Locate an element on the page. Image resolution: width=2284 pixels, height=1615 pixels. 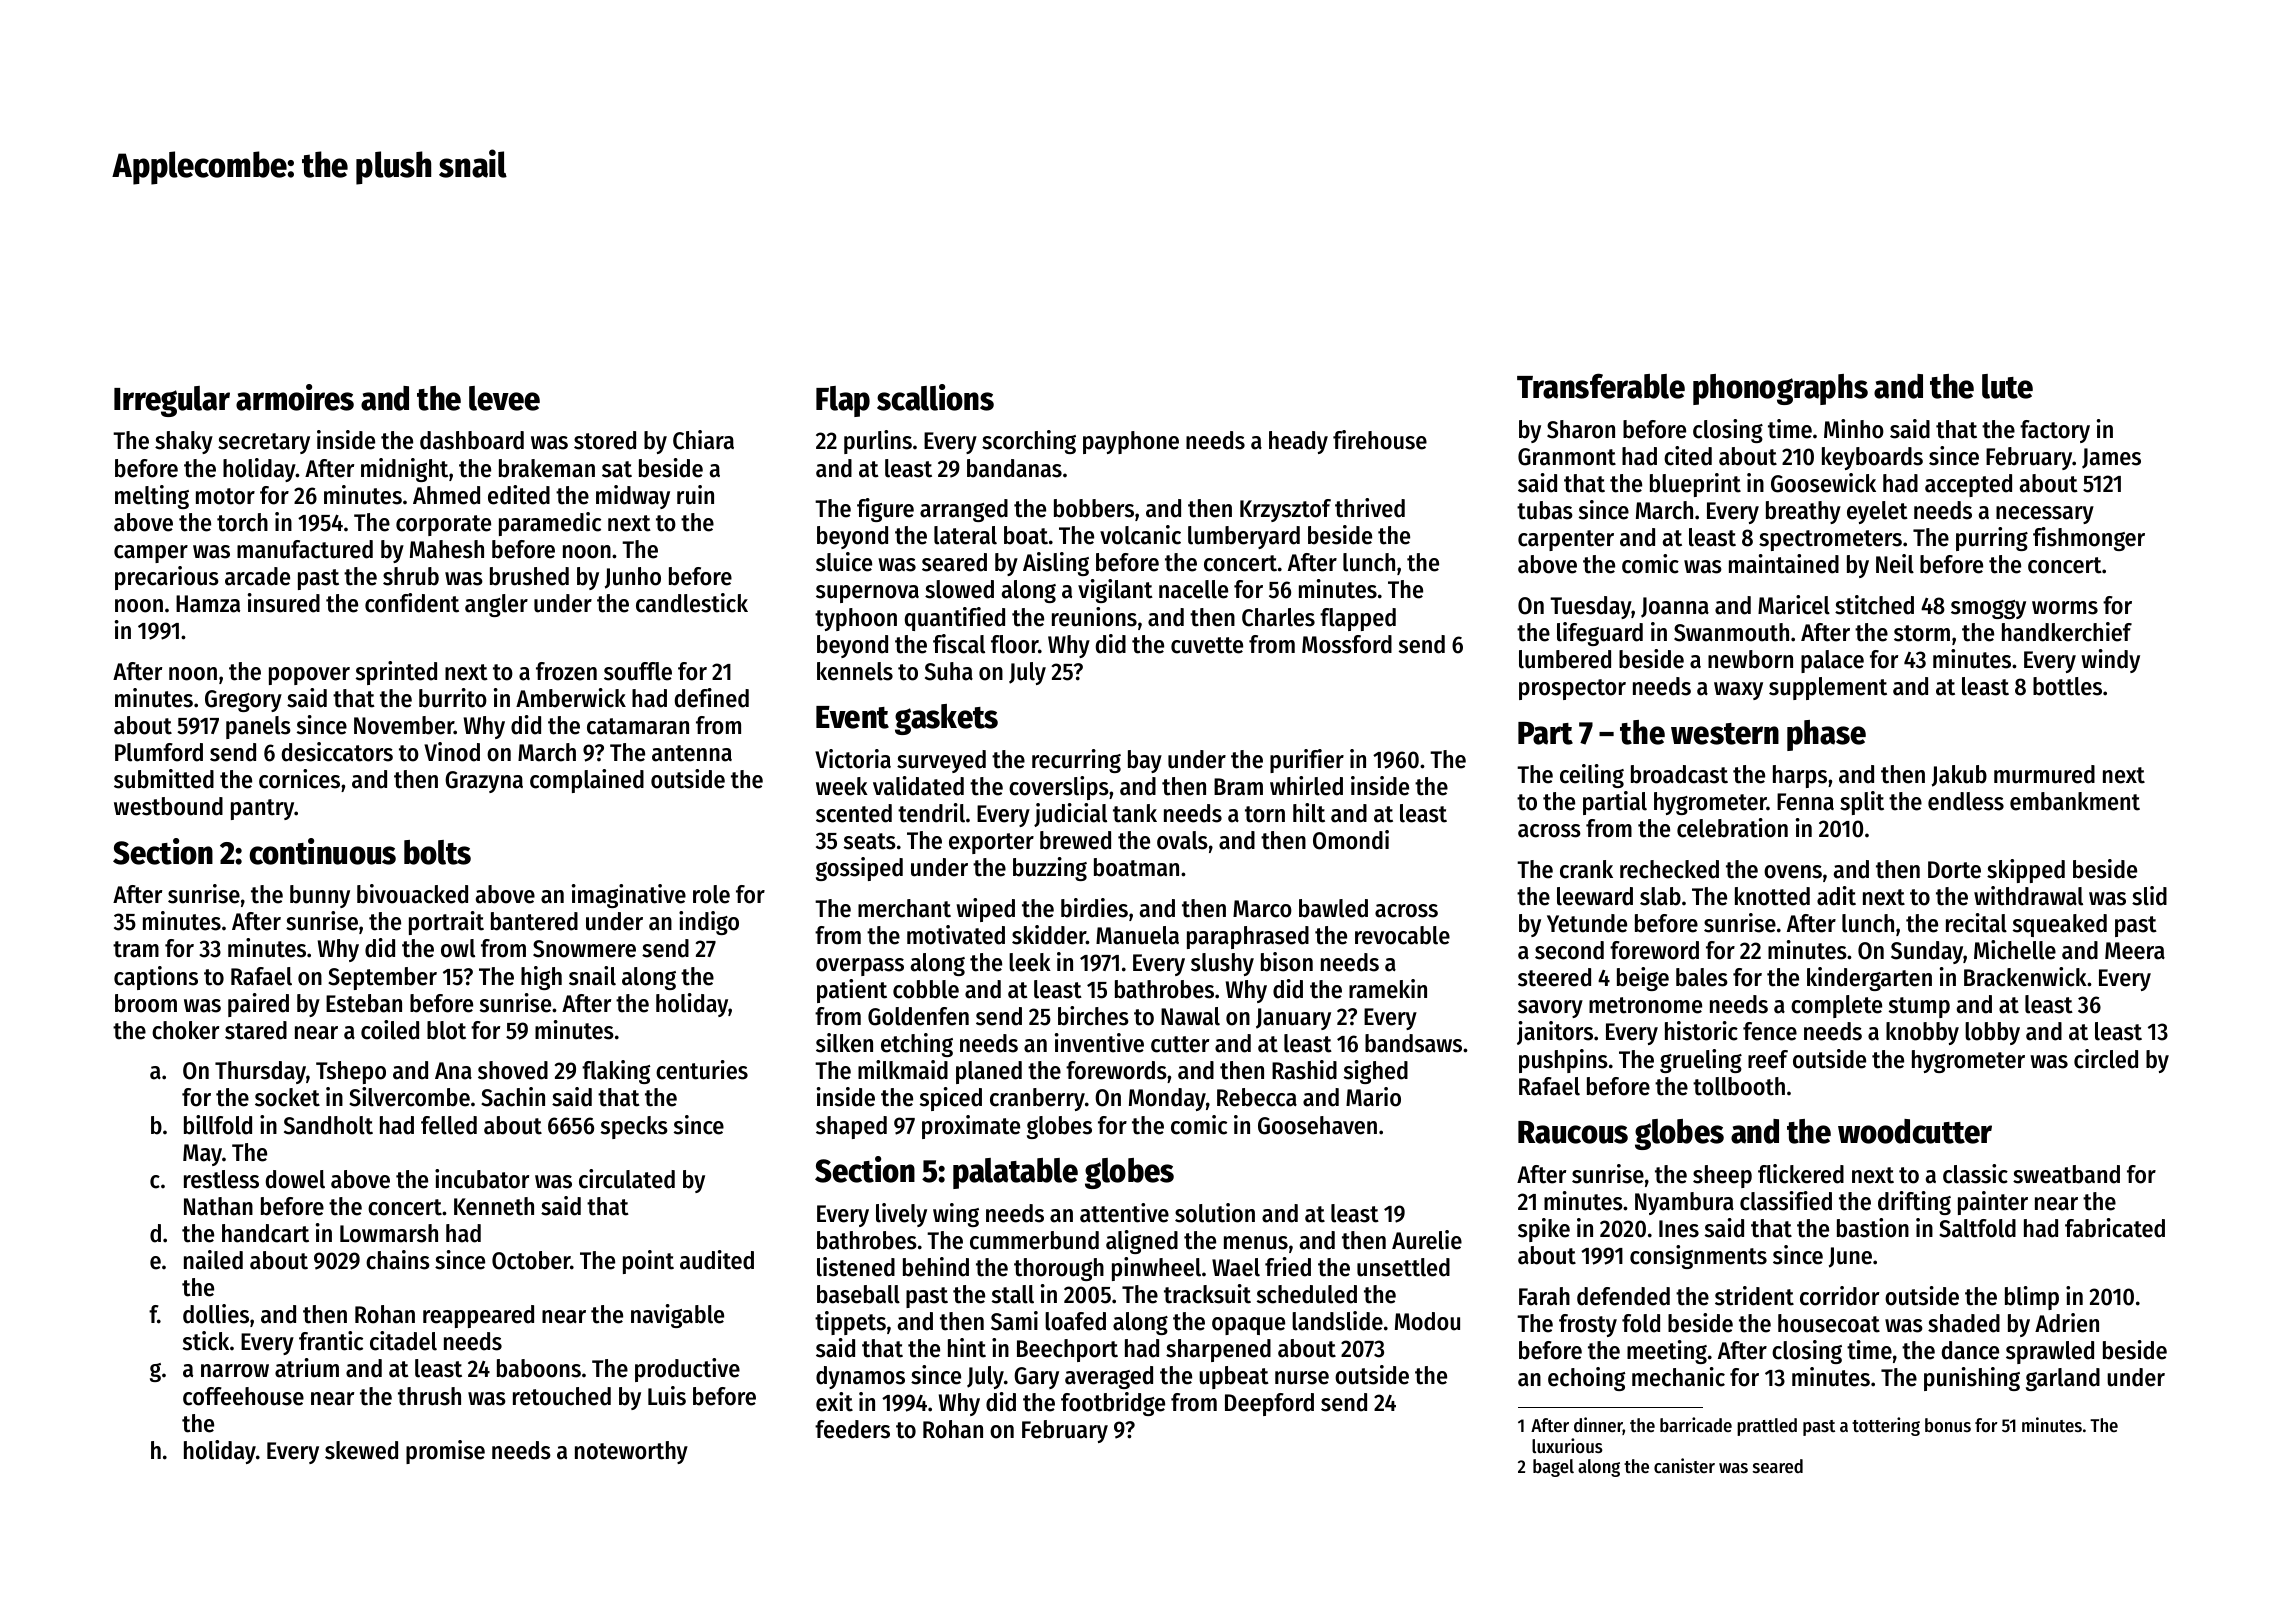
footbridge is located at coordinates (1113, 1404).
